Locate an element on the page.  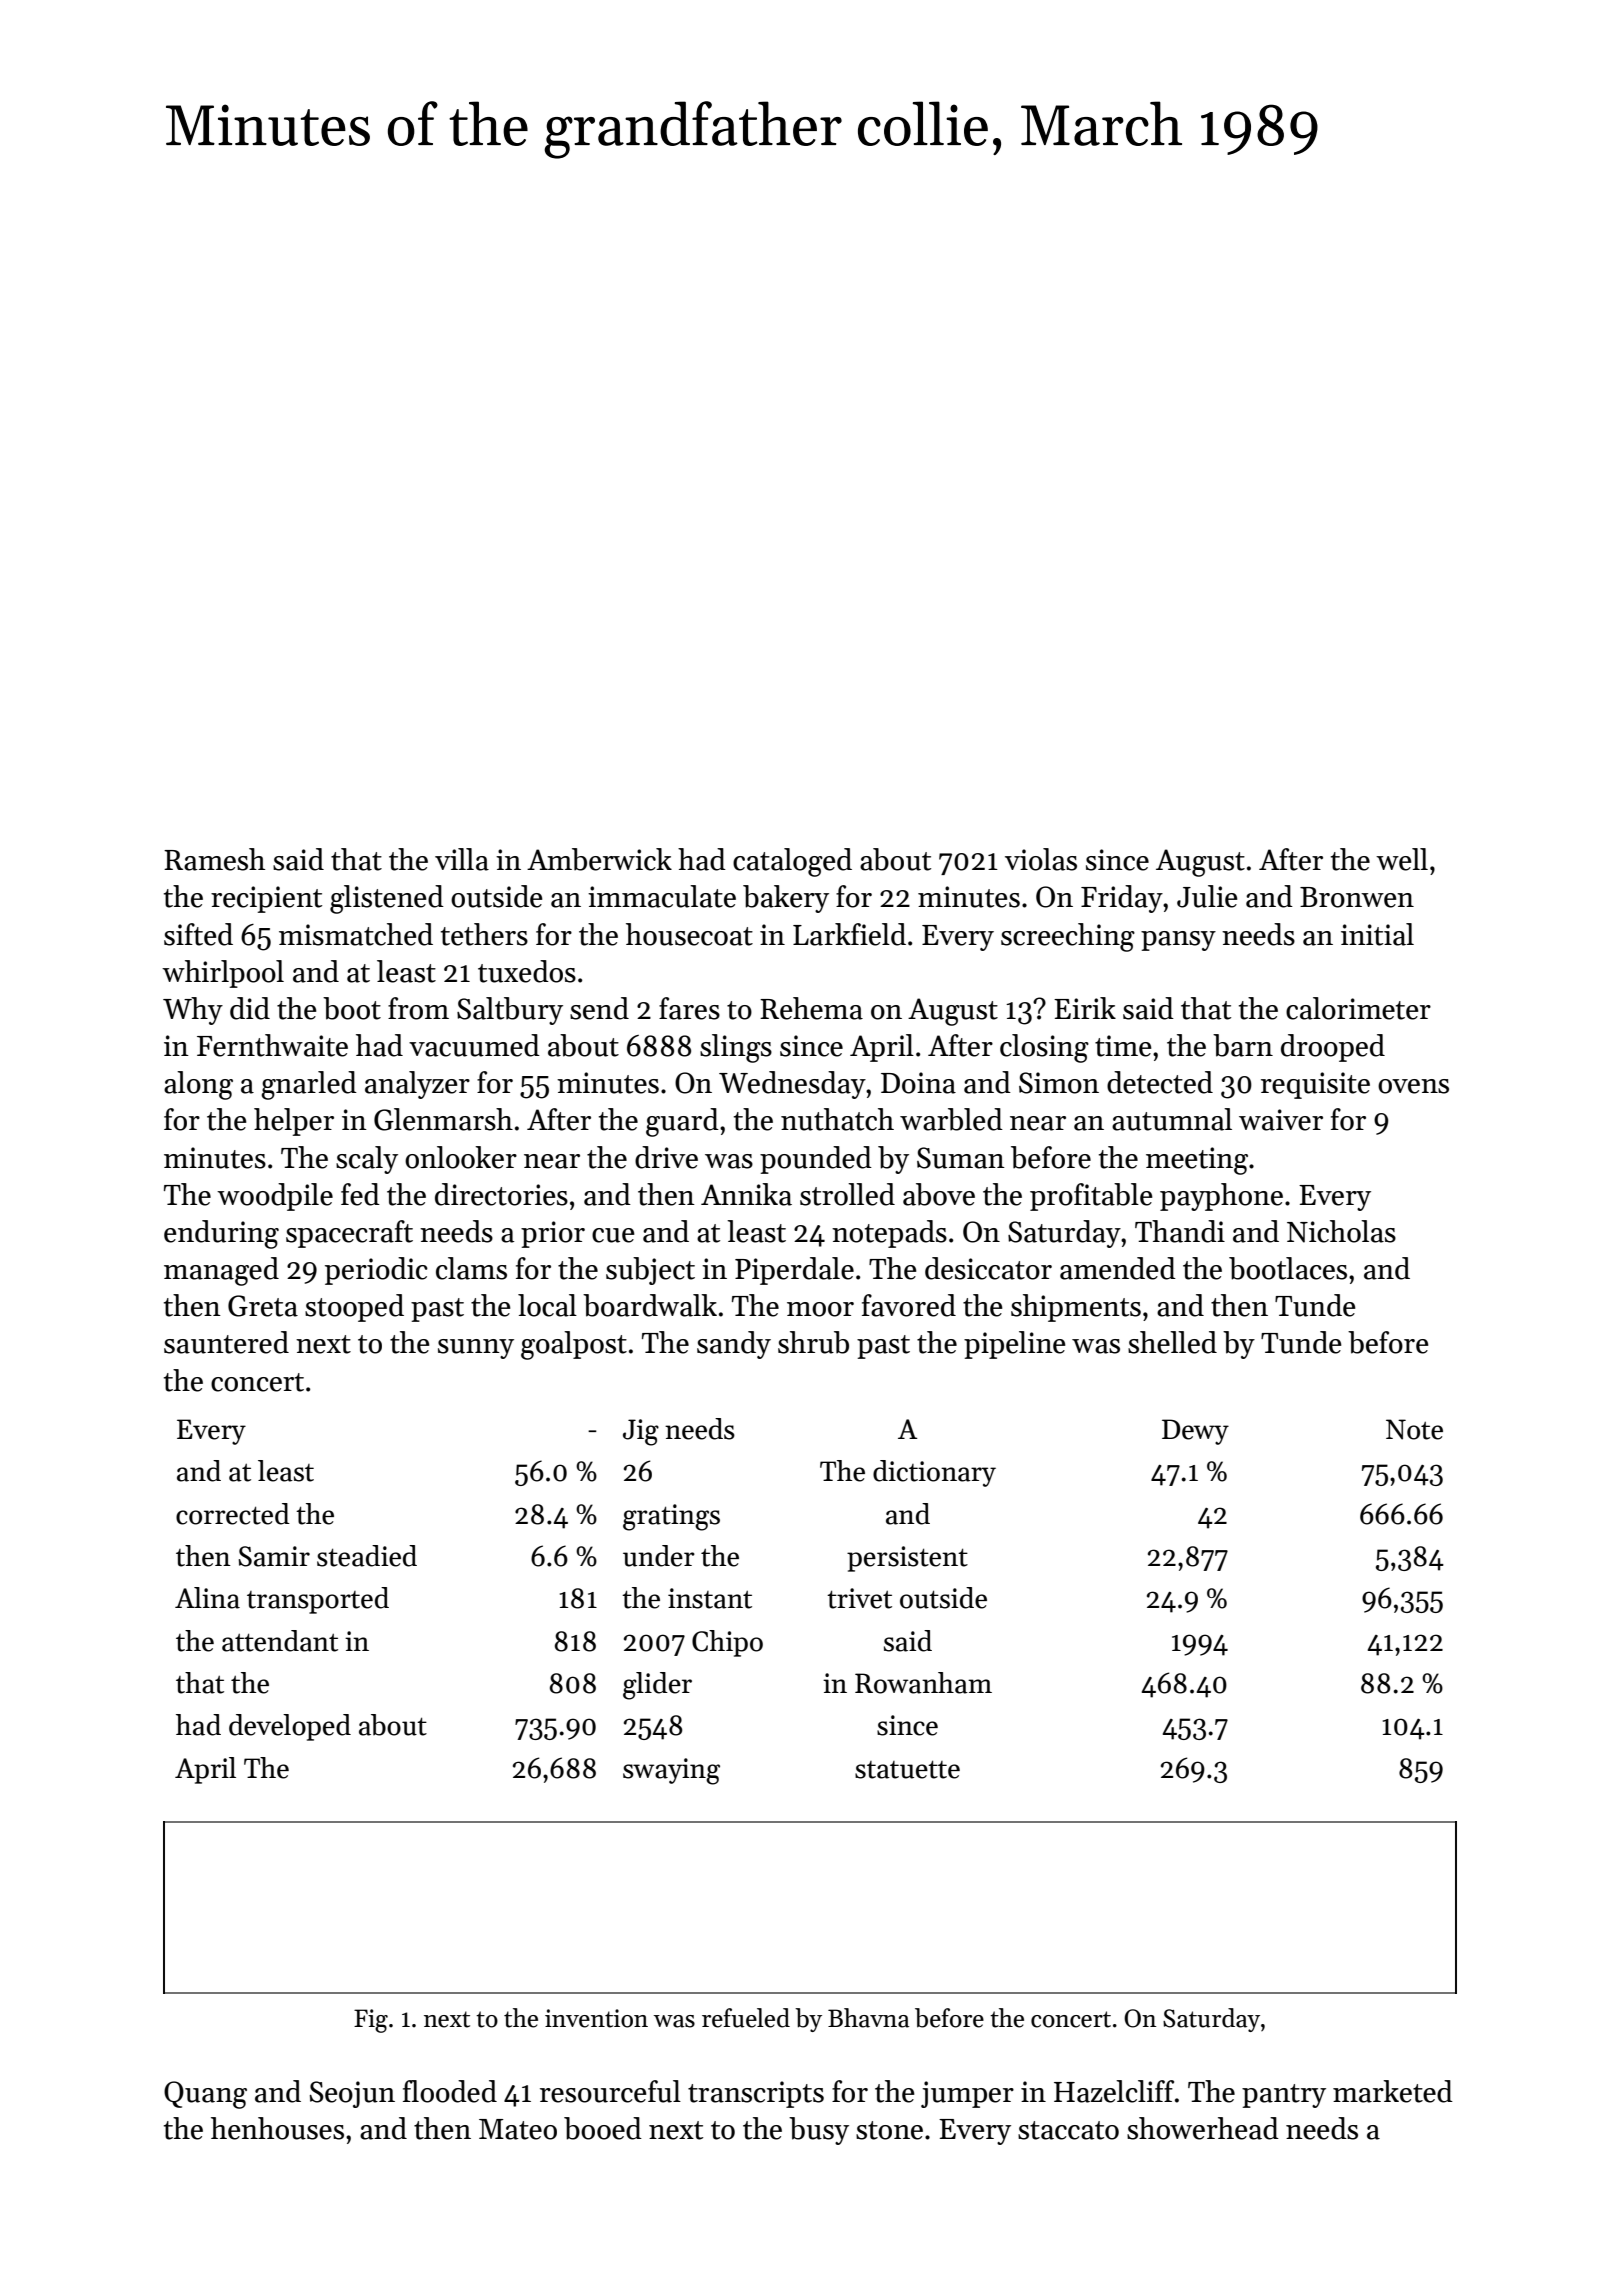
Julie is located at coordinates (1207, 896).
